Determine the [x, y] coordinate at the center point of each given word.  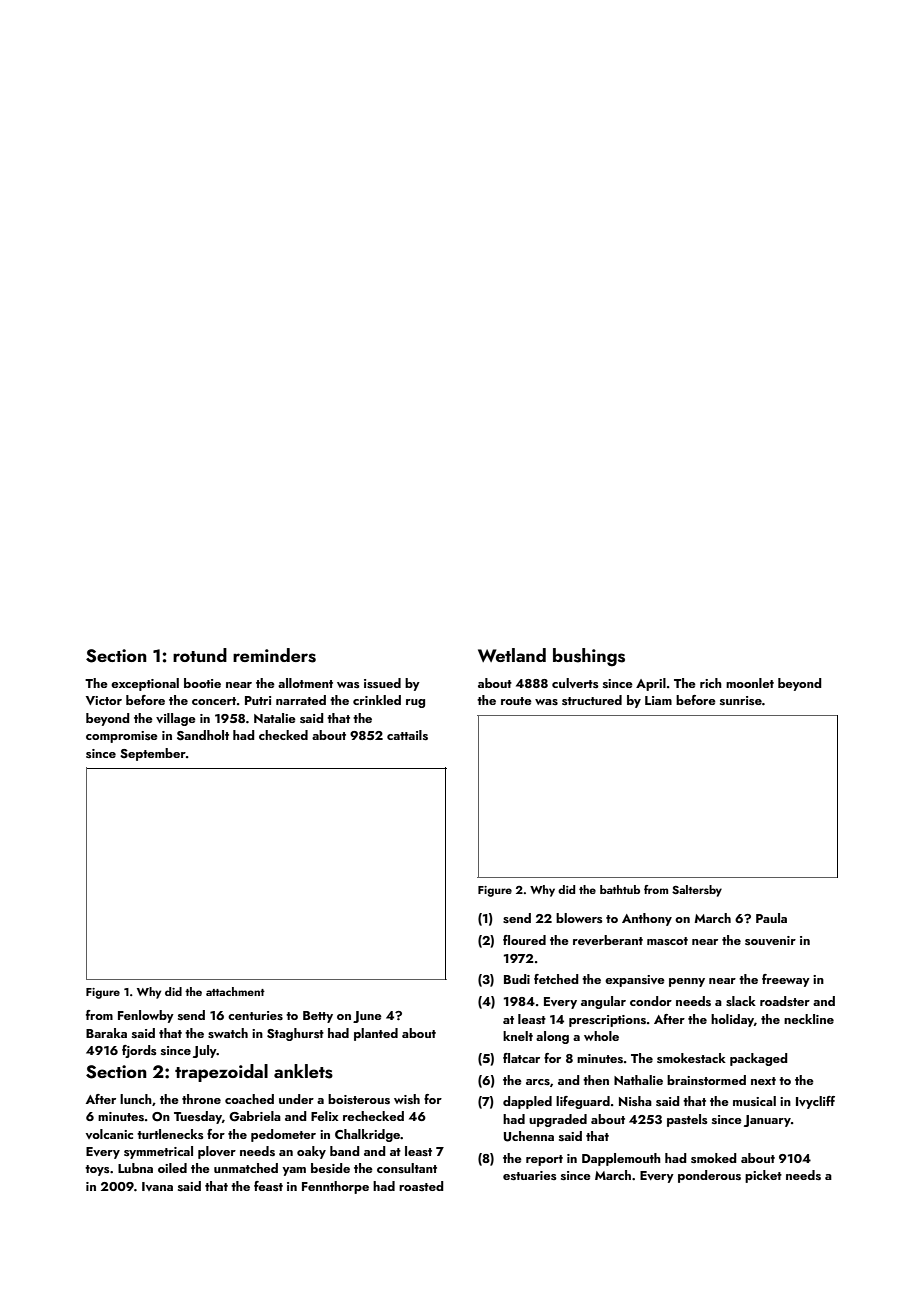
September [153, 754]
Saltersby [697, 891]
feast [268, 1186]
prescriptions [607, 1021]
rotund [200, 655]
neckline [809, 1019]
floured [524, 940]
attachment [235, 991]
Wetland [512, 655]
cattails [407, 735]
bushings [589, 657]
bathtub [620, 889]
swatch [228, 1033]
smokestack [691, 1058]
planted [376, 1034]
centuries [255, 1015]
